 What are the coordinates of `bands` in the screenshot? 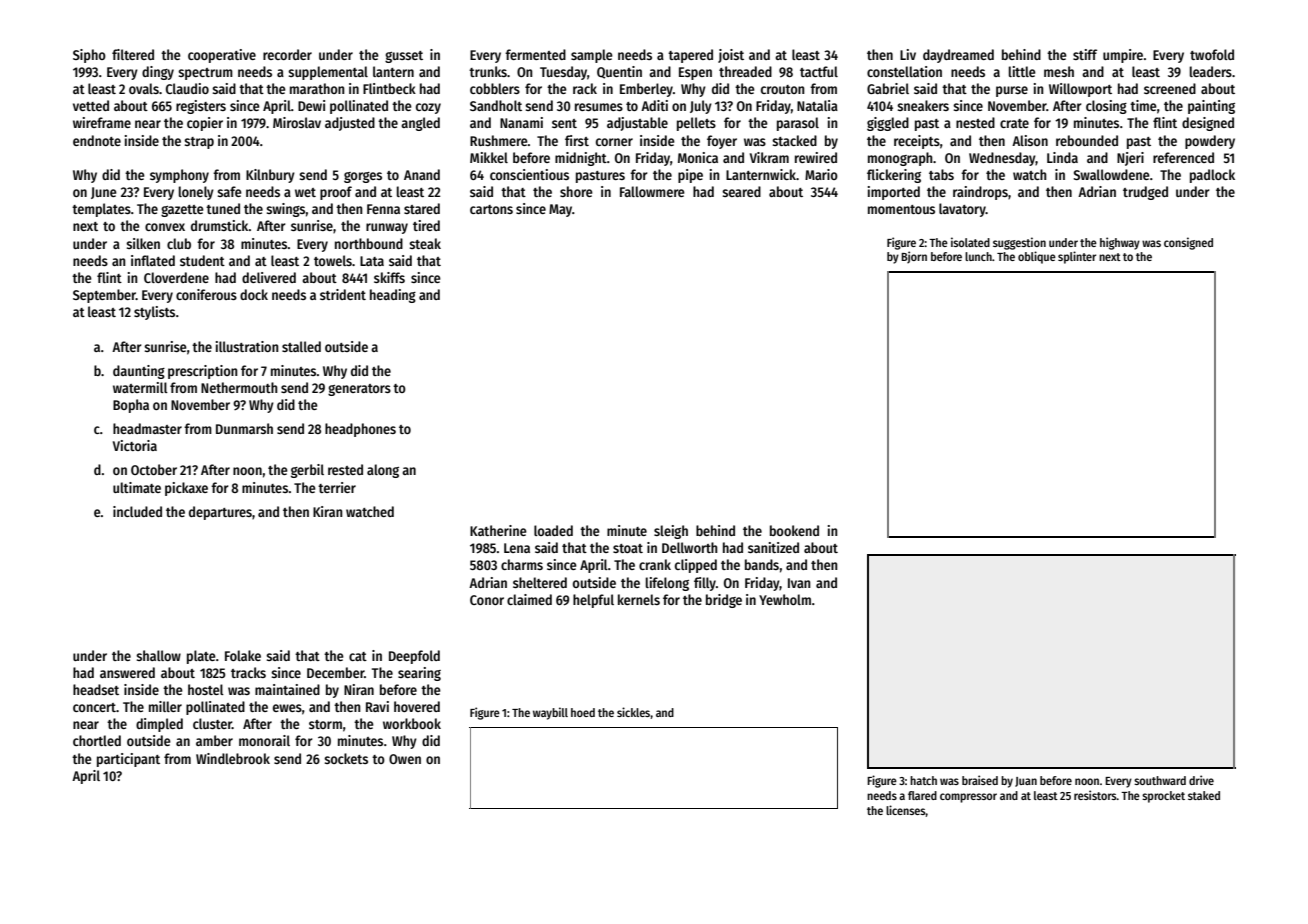 It's located at (762, 564).
